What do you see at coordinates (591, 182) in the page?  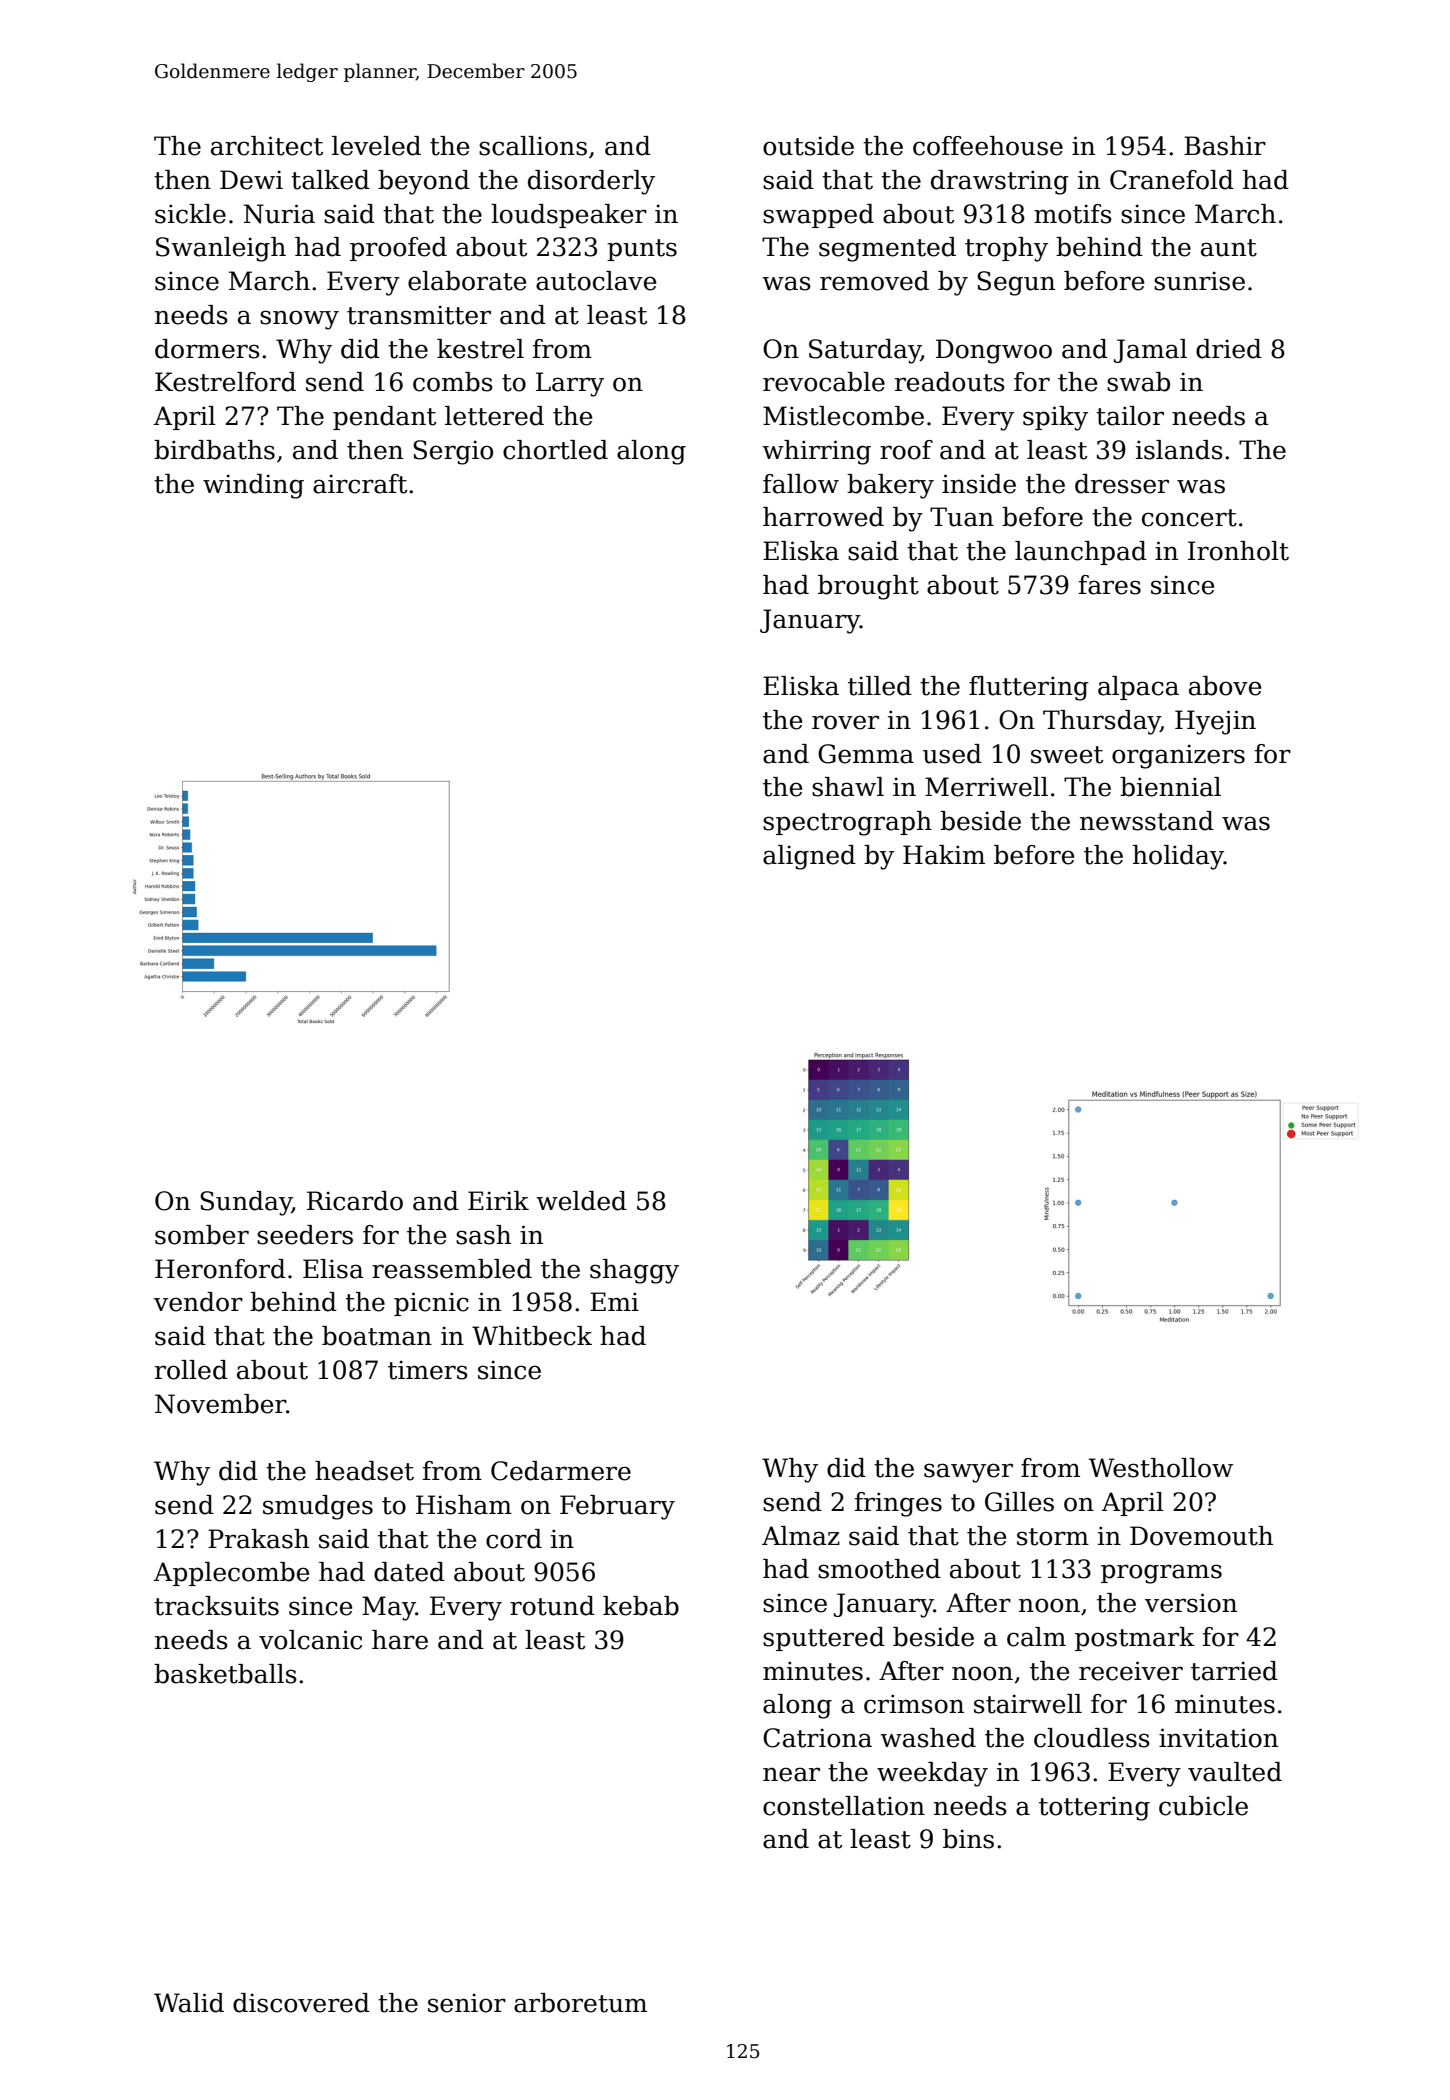 I see `disorderly` at bounding box center [591, 182].
